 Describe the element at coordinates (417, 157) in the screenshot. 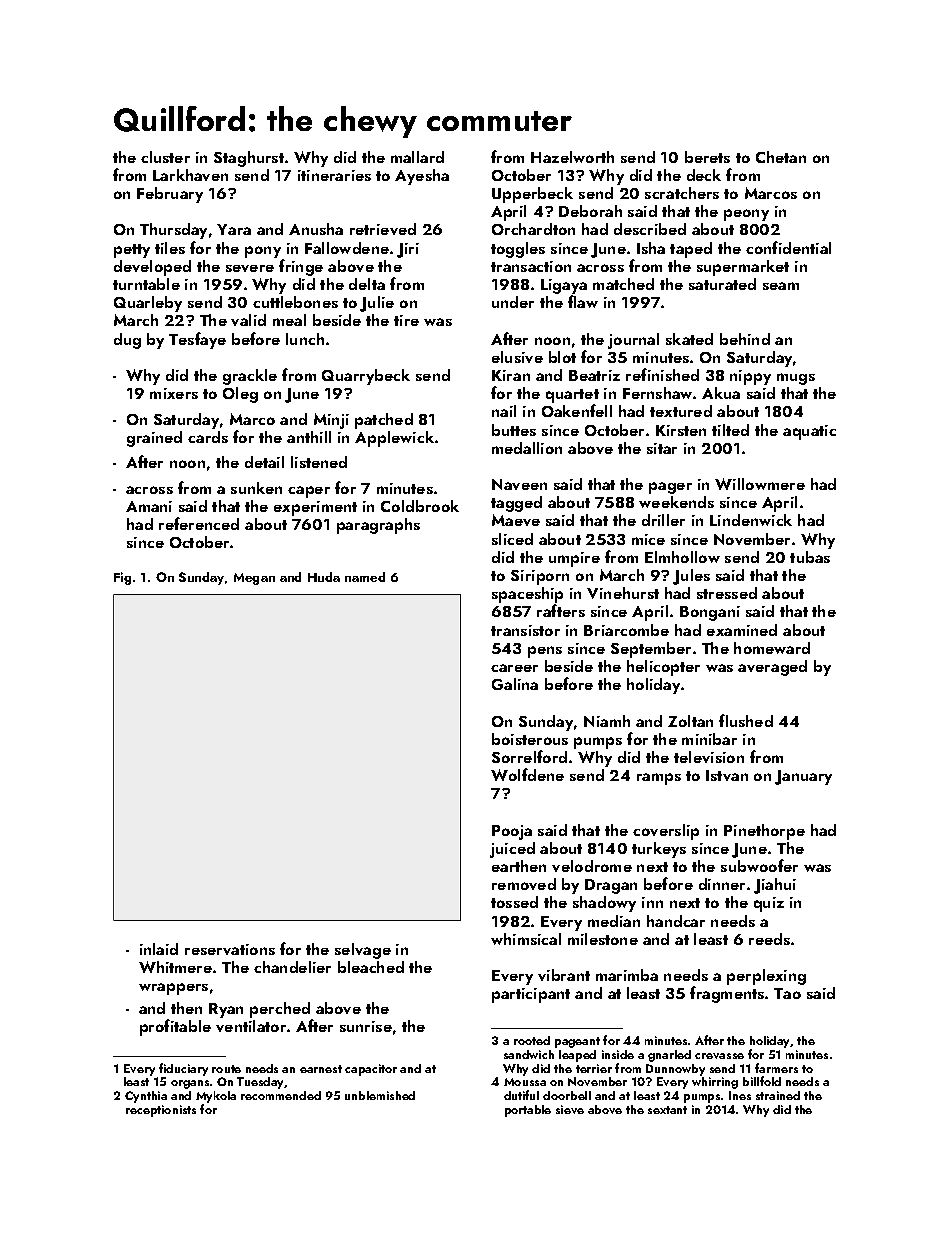

I see `mallard` at that location.
